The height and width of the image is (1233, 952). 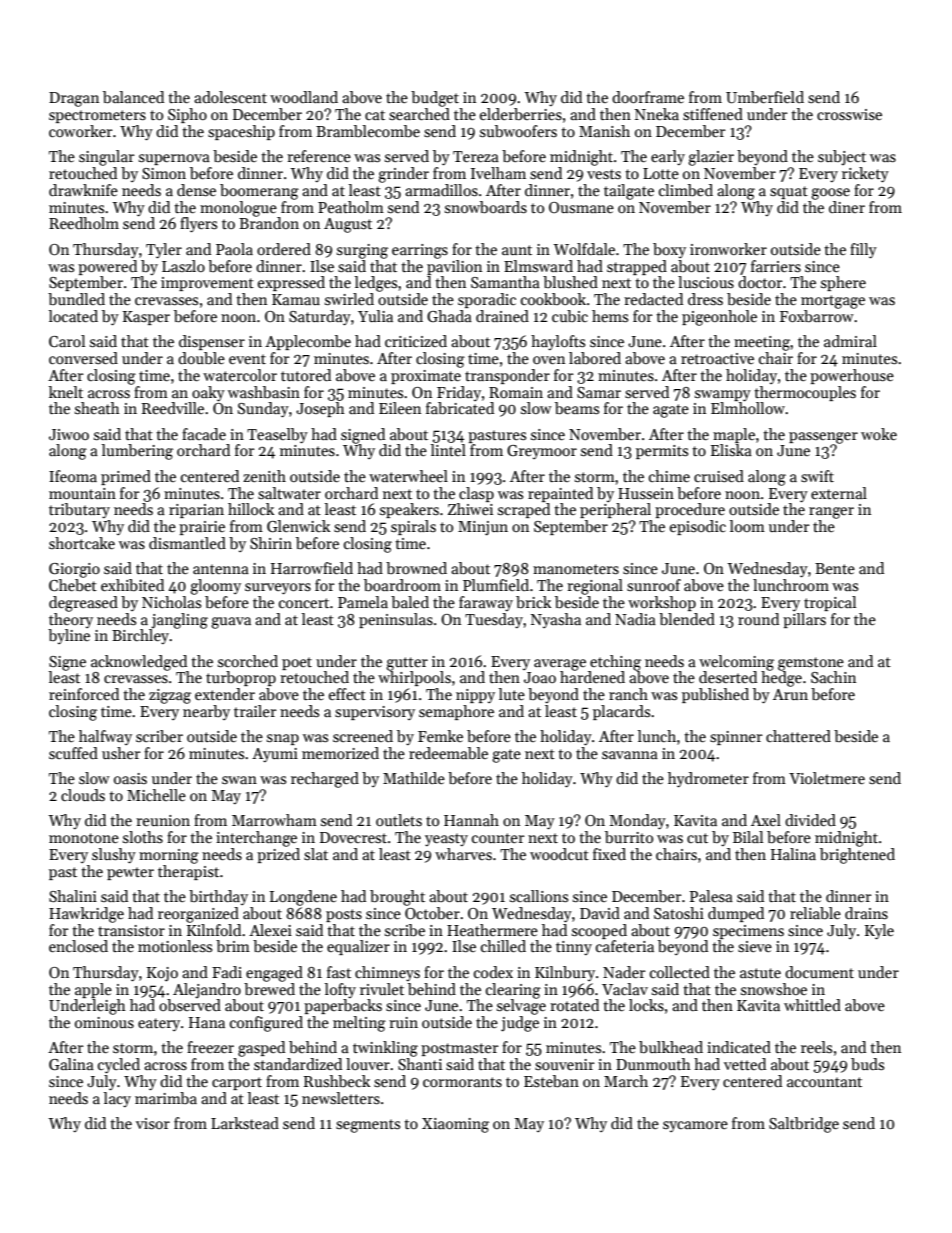 I want to click on memorized, so click(x=340, y=753).
